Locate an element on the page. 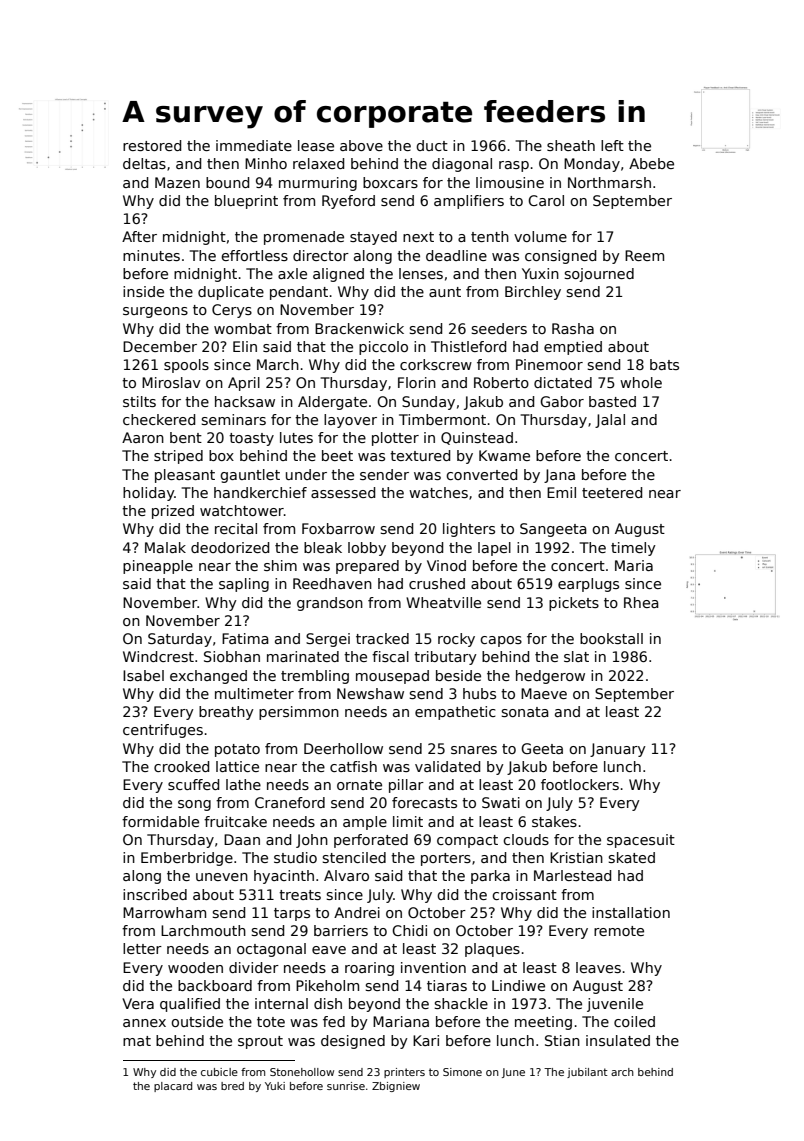 The width and height of the page is (804, 1141). internal is located at coordinates (281, 1003).
